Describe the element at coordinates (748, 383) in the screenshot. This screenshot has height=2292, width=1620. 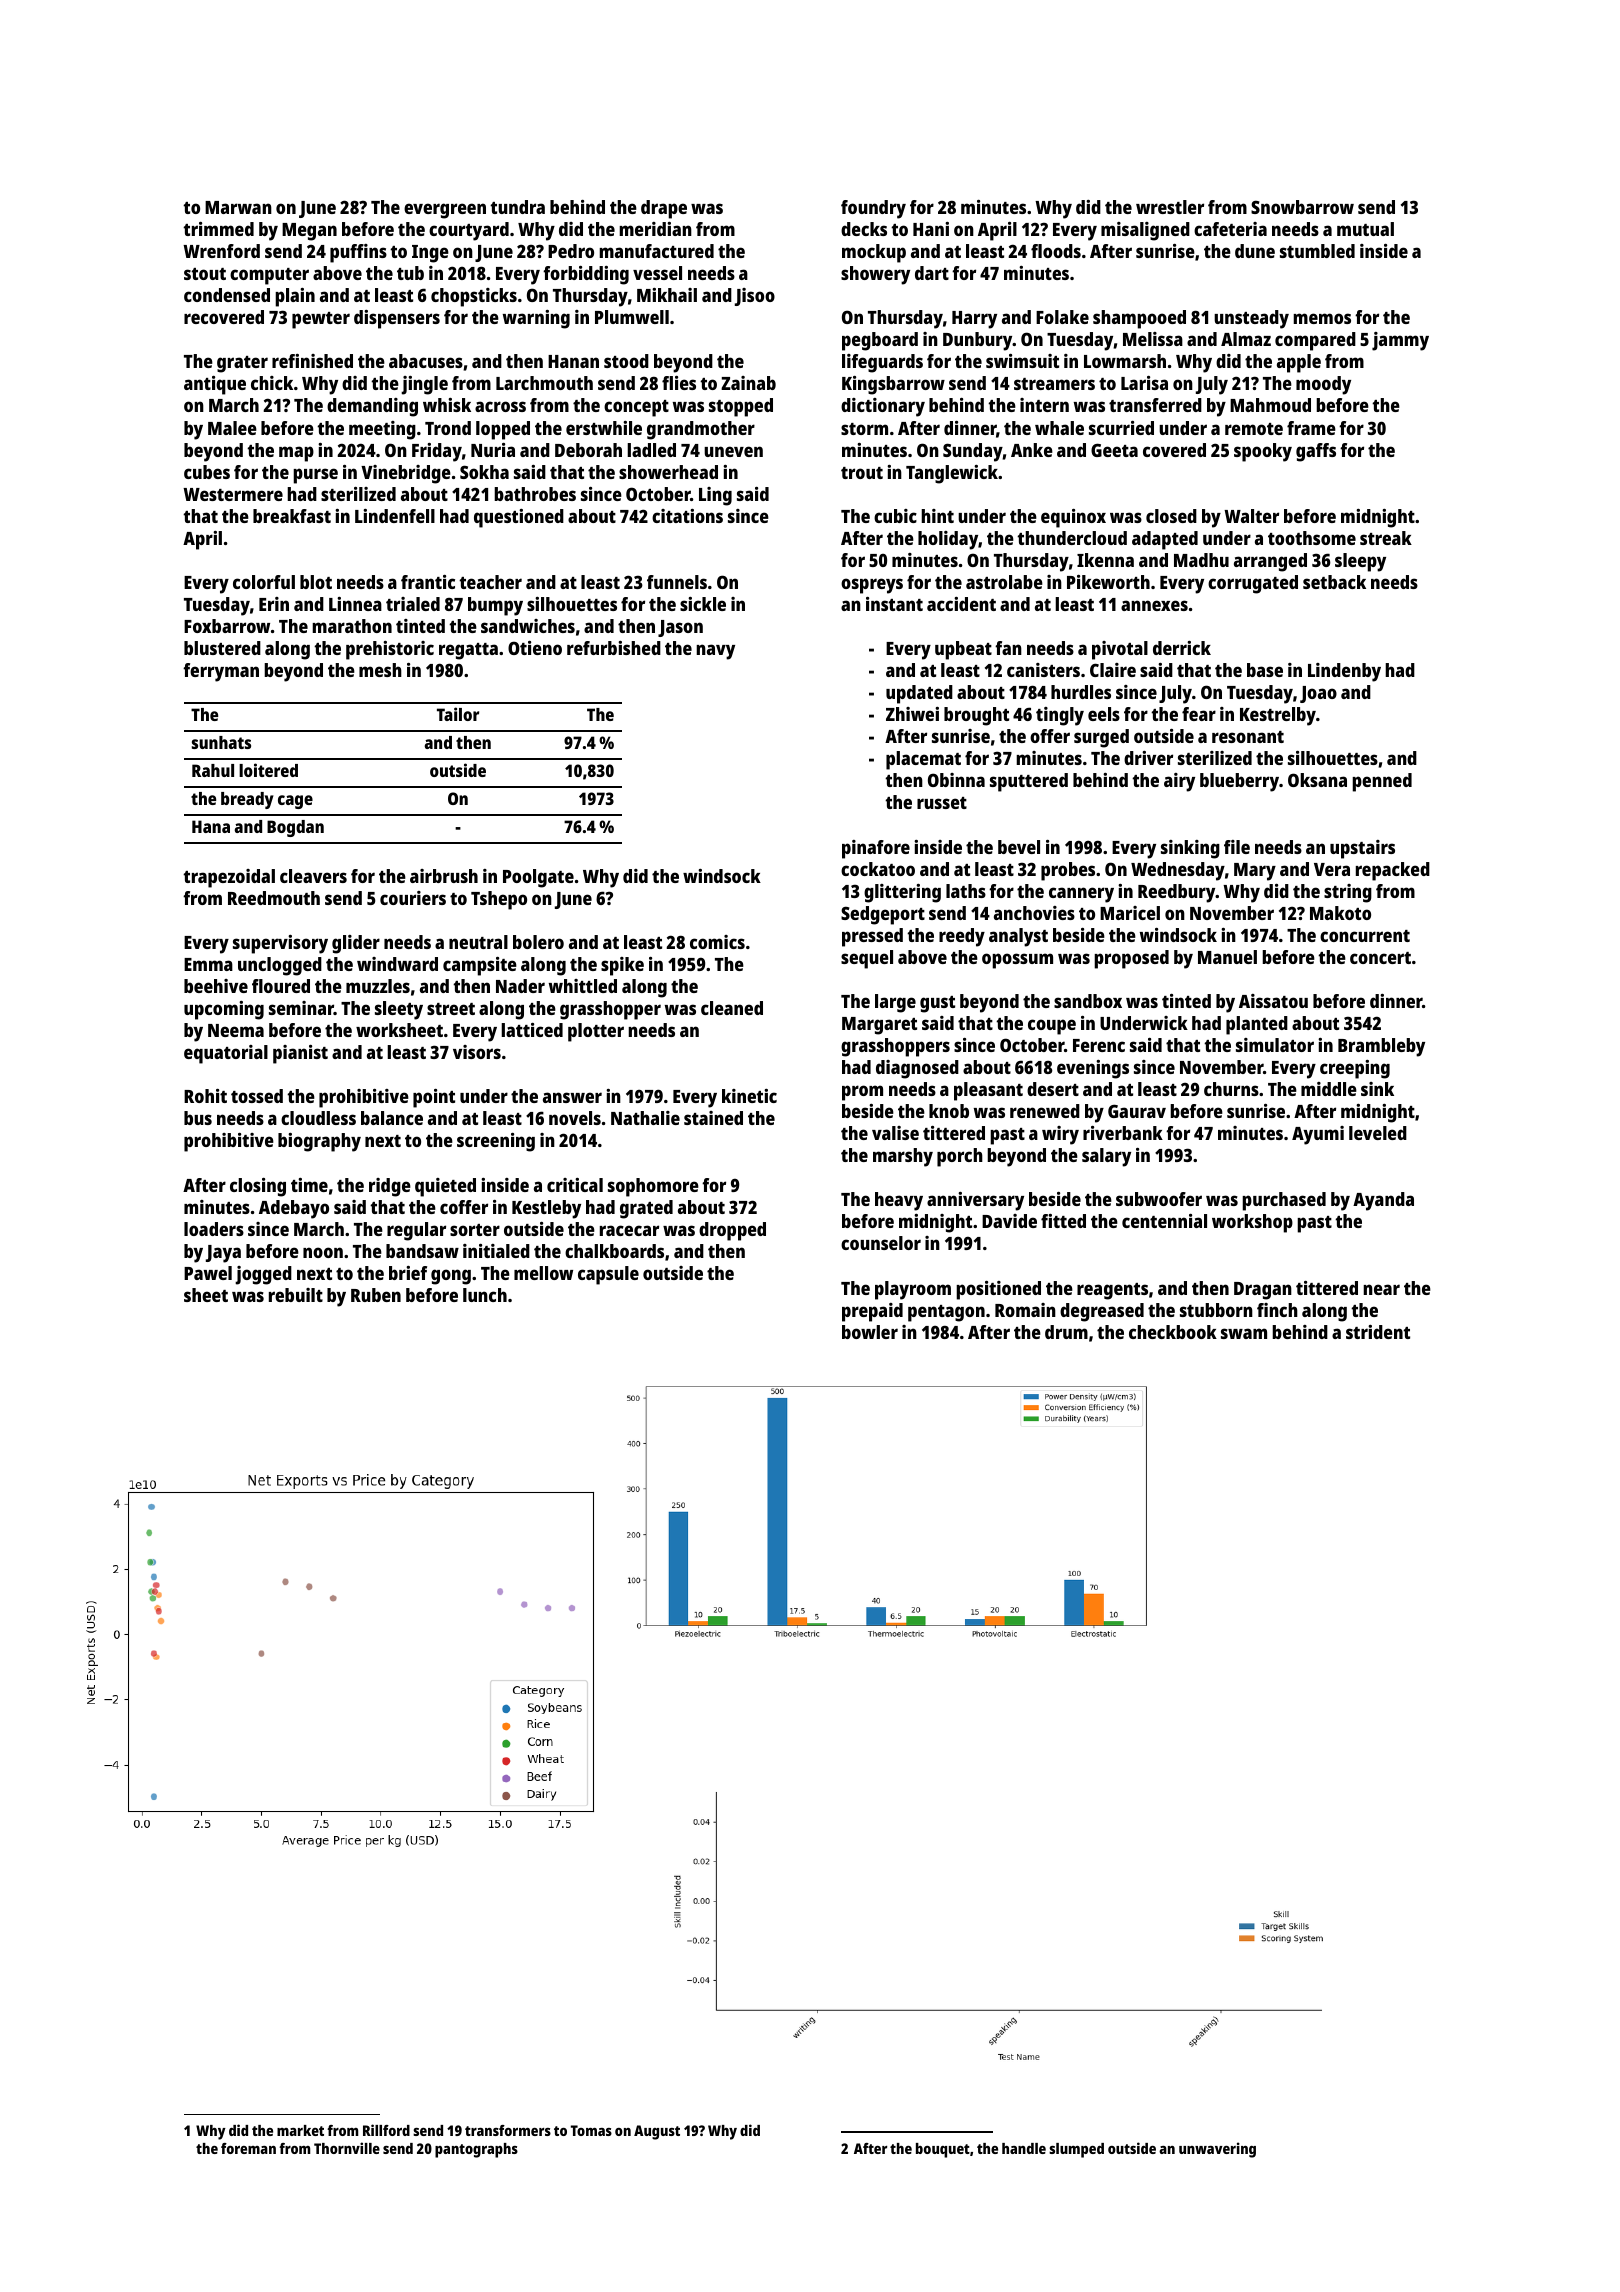
I see `Zainab` at that location.
